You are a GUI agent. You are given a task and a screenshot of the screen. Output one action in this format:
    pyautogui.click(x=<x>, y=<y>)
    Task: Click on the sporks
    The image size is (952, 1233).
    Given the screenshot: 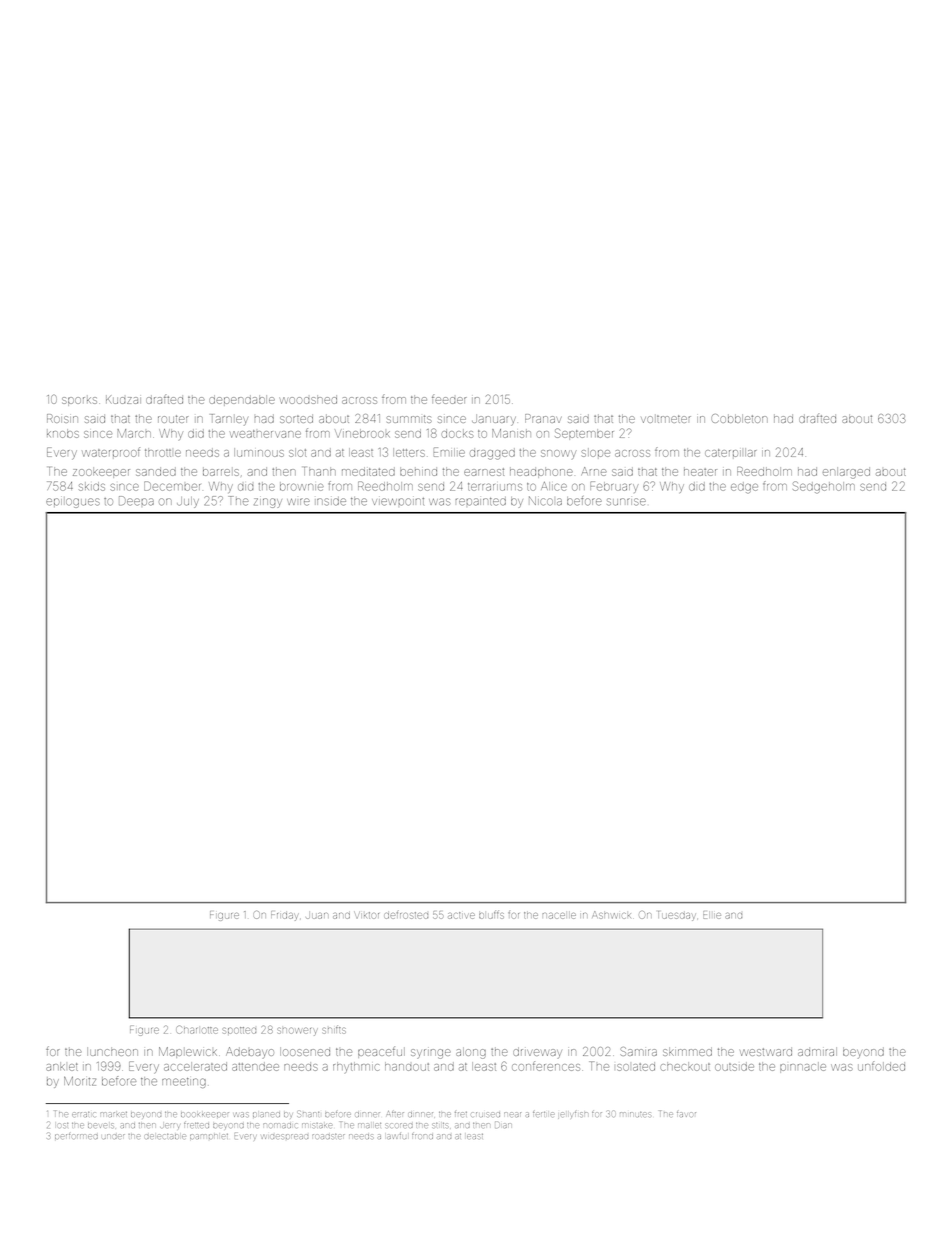 What is the action you would take?
    pyautogui.click(x=79, y=401)
